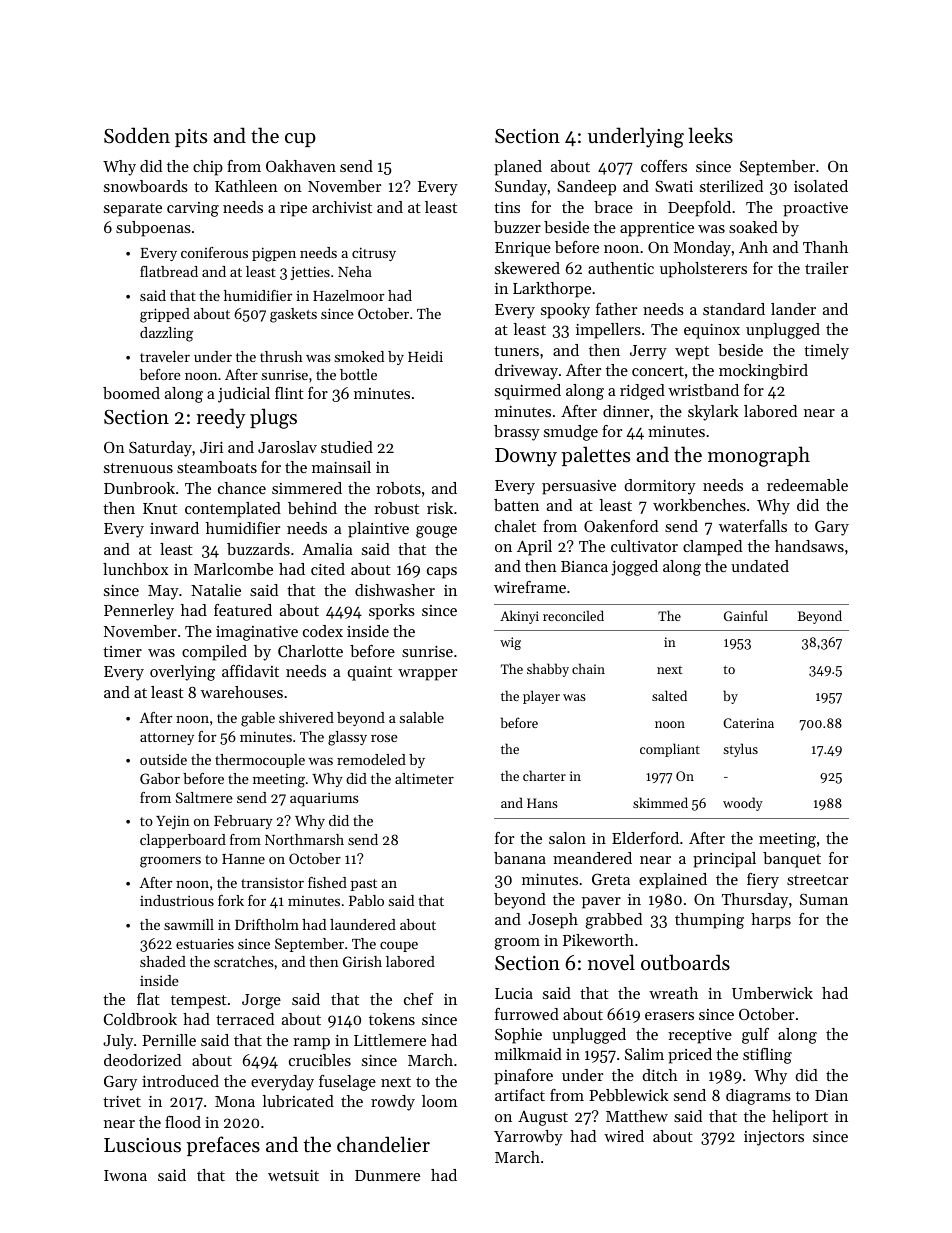 Image resolution: width=952 pixels, height=1233 pixels. I want to click on banana, so click(520, 858).
